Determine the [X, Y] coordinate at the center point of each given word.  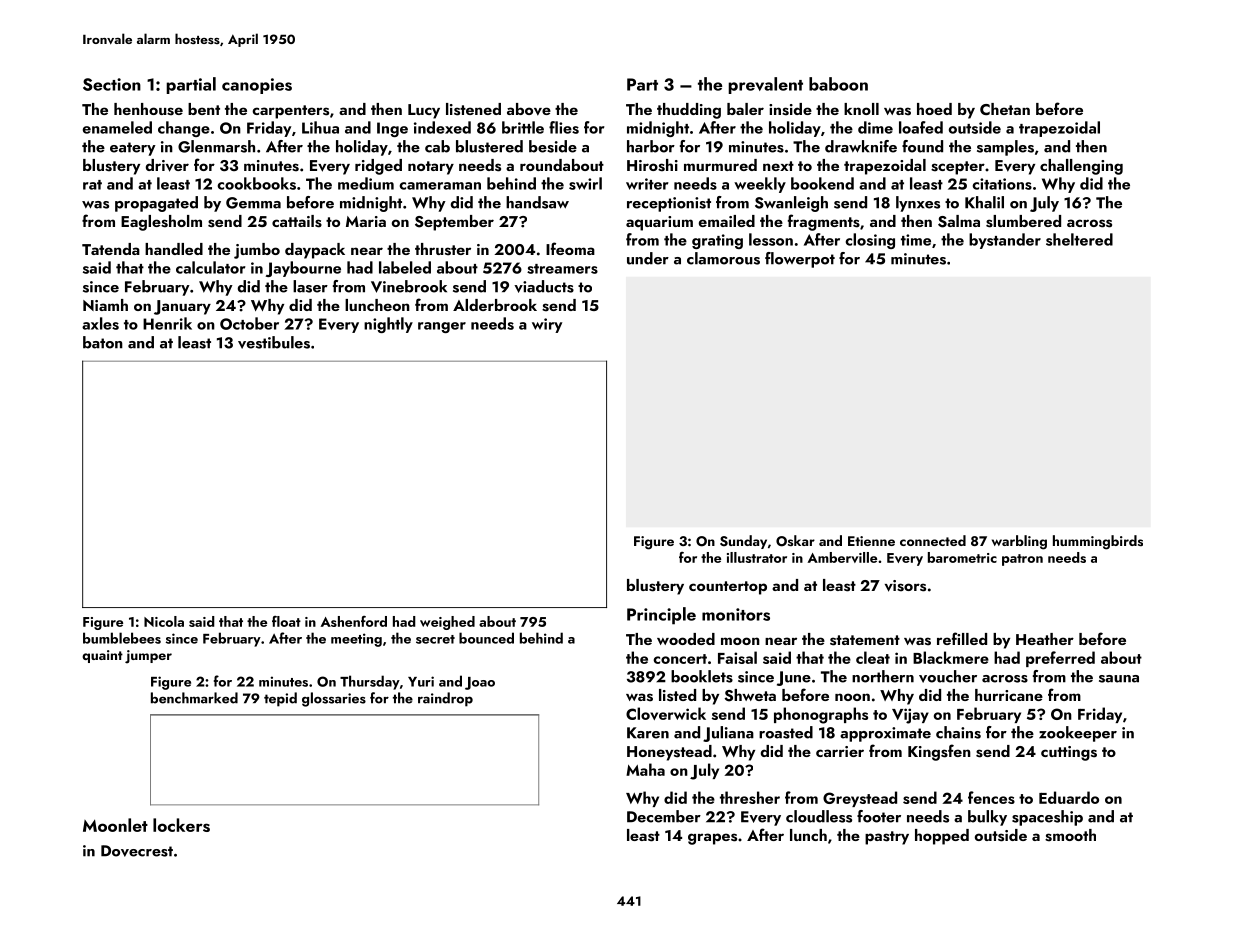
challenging [1081, 167]
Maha [645, 769]
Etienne [871, 541]
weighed [447, 623]
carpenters [290, 112]
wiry [547, 325]
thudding [689, 111]
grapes [712, 839]
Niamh [105, 305]
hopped [942, 837]
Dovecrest [137, 851]
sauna [1119, 679]
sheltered [1079, 239]
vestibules [274, 342]
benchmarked [194, 698]
